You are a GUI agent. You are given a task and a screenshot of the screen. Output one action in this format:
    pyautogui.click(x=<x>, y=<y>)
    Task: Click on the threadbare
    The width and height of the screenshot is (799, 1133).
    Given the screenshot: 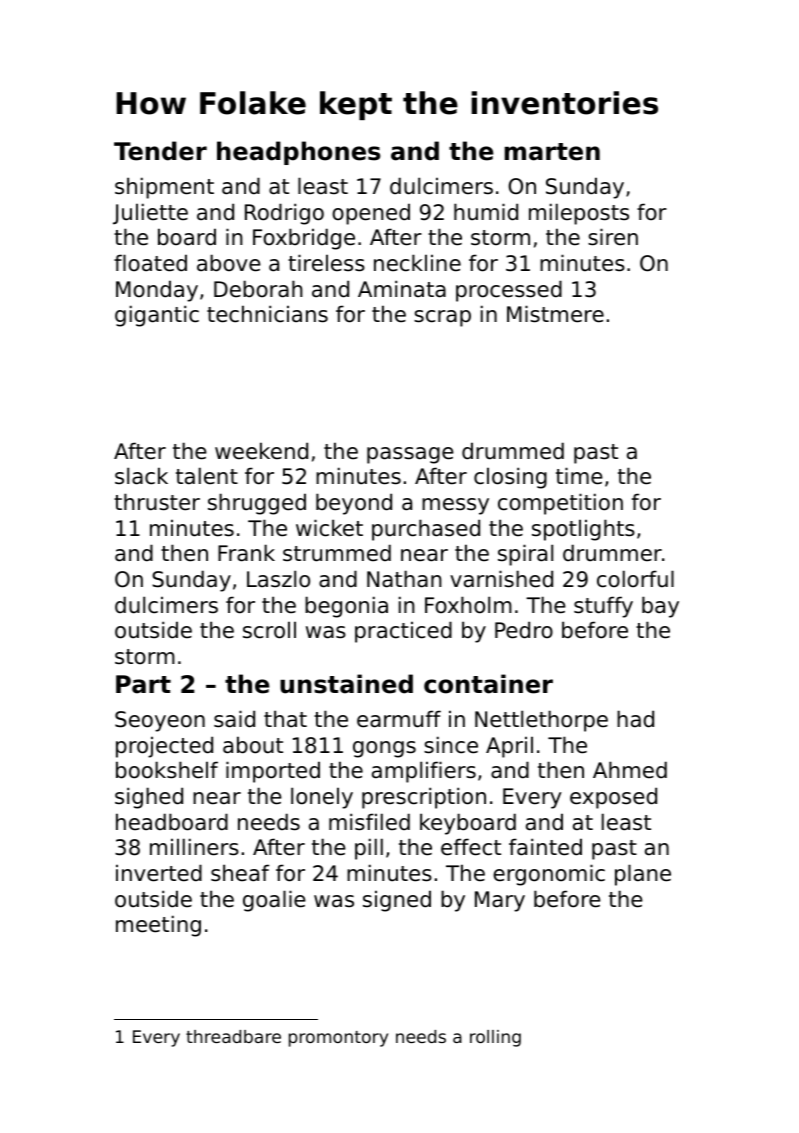 What is the action you would take?
    pyautogui.click(x=233, y=1036)
